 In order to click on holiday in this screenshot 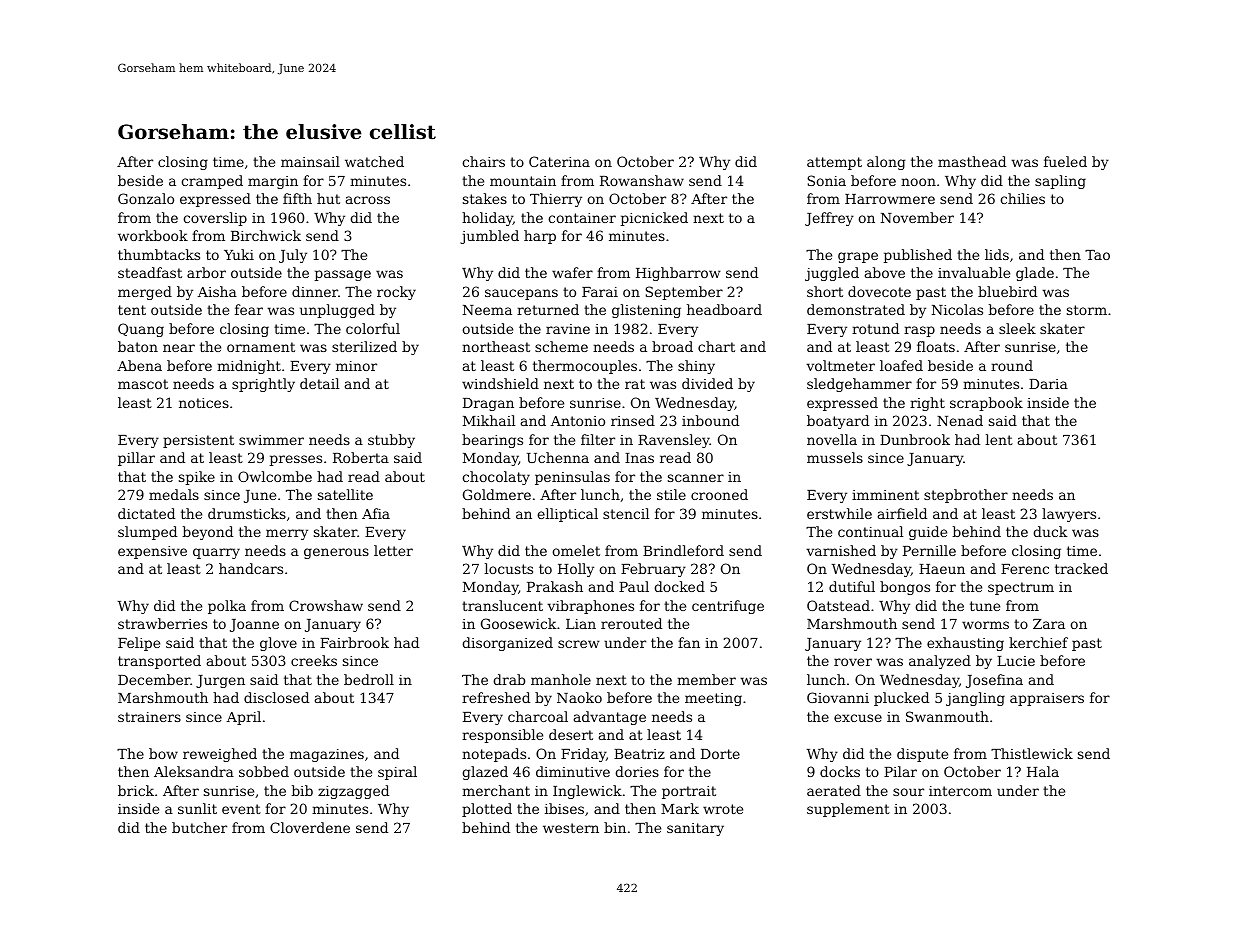, I will do `click(487, 219)`.
